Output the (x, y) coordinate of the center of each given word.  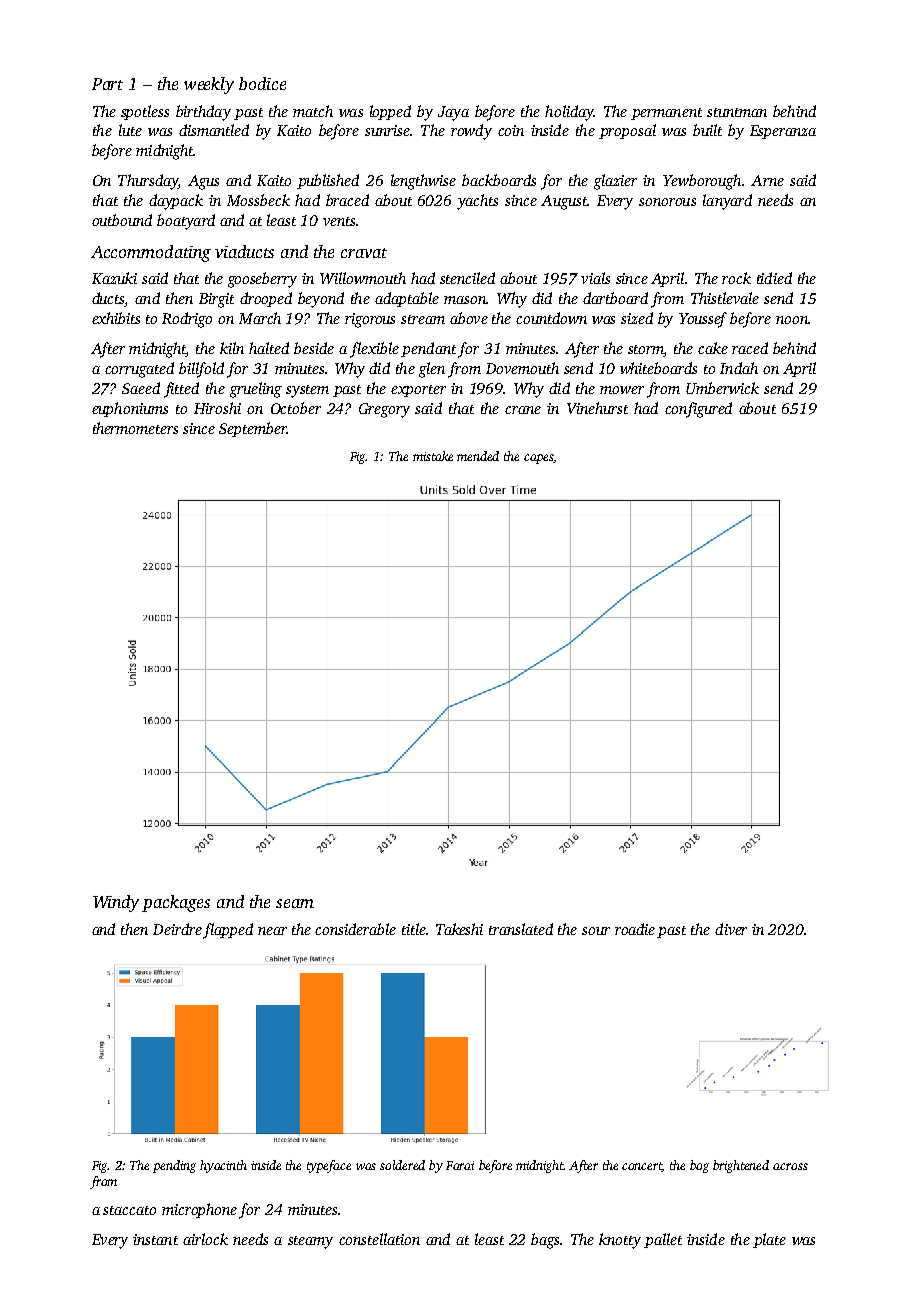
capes (539, 459)
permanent (666, 114)
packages (176, 903)
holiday (569, 113)
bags (545, 1241)
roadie (635, 929)
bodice (262, 83)
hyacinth (223, 1166)
